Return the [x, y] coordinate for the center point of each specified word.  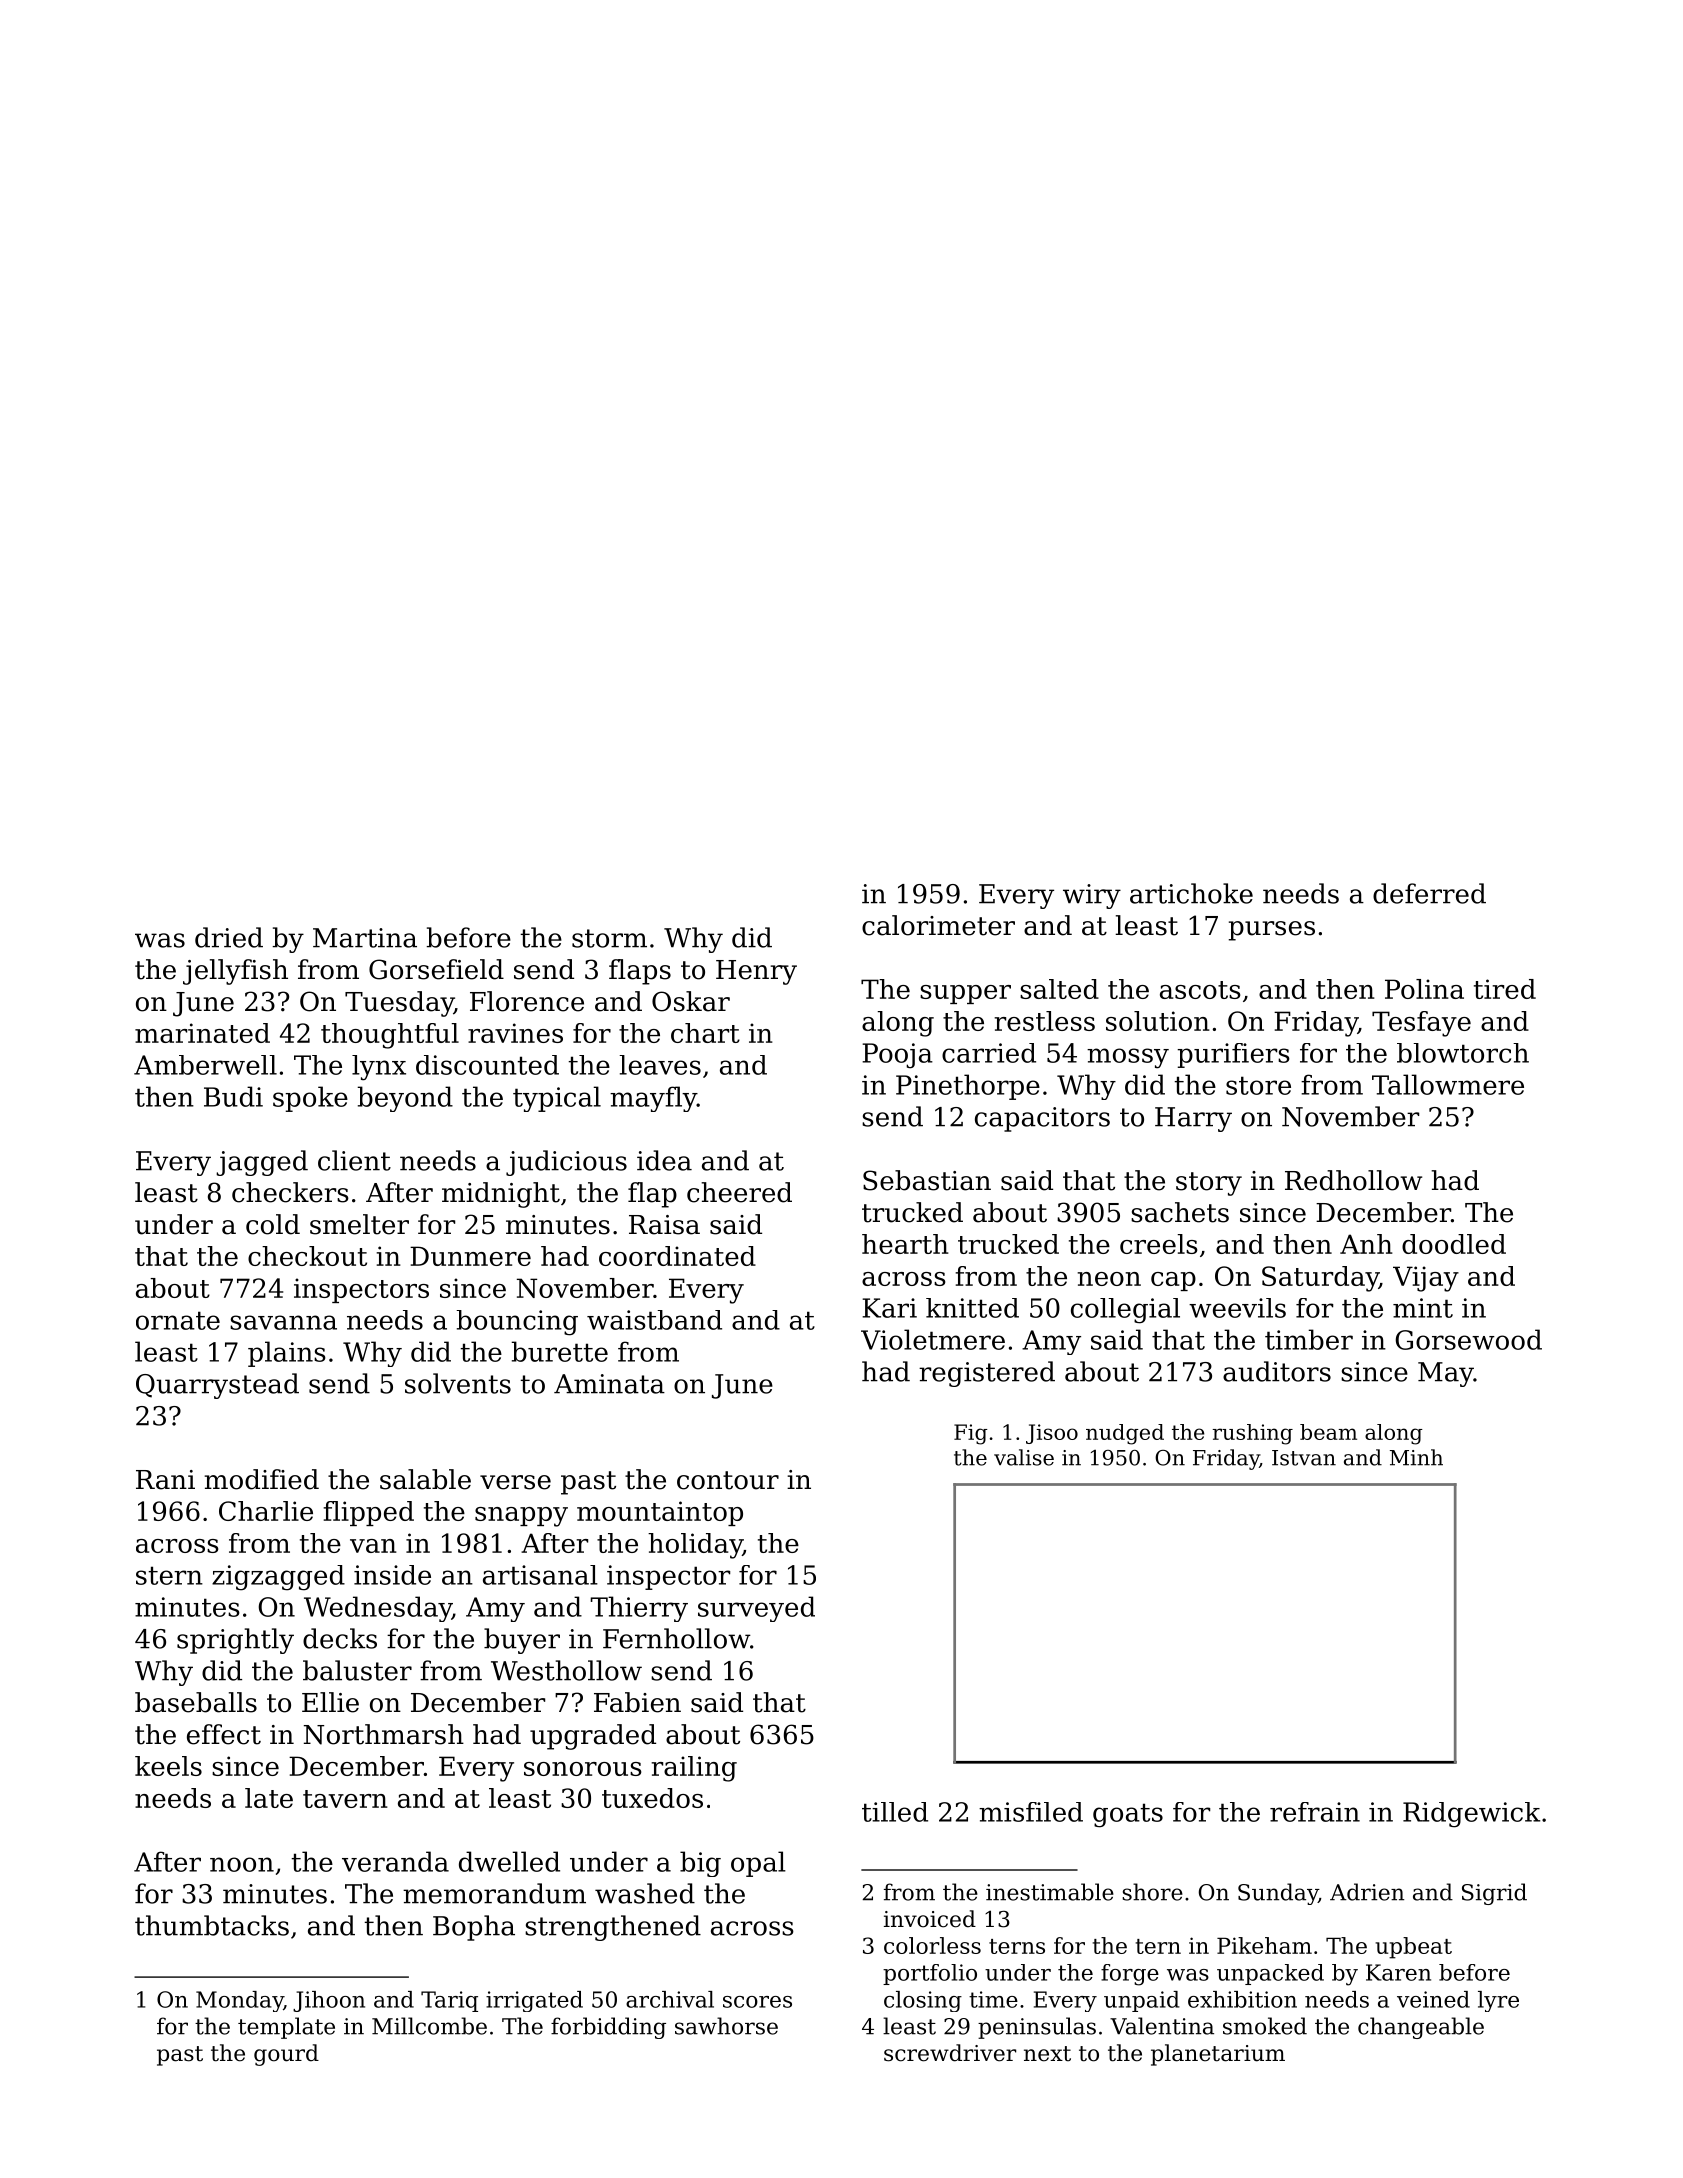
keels [168, 1766]
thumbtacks [212, 1925]
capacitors [1042, 1119]
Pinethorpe [968, 1087]
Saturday [1320, 1279]
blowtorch [1463, 1053]
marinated [202, 1033]
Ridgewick [1471, 1815]
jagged [262, 1163]
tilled [895, 1812]
